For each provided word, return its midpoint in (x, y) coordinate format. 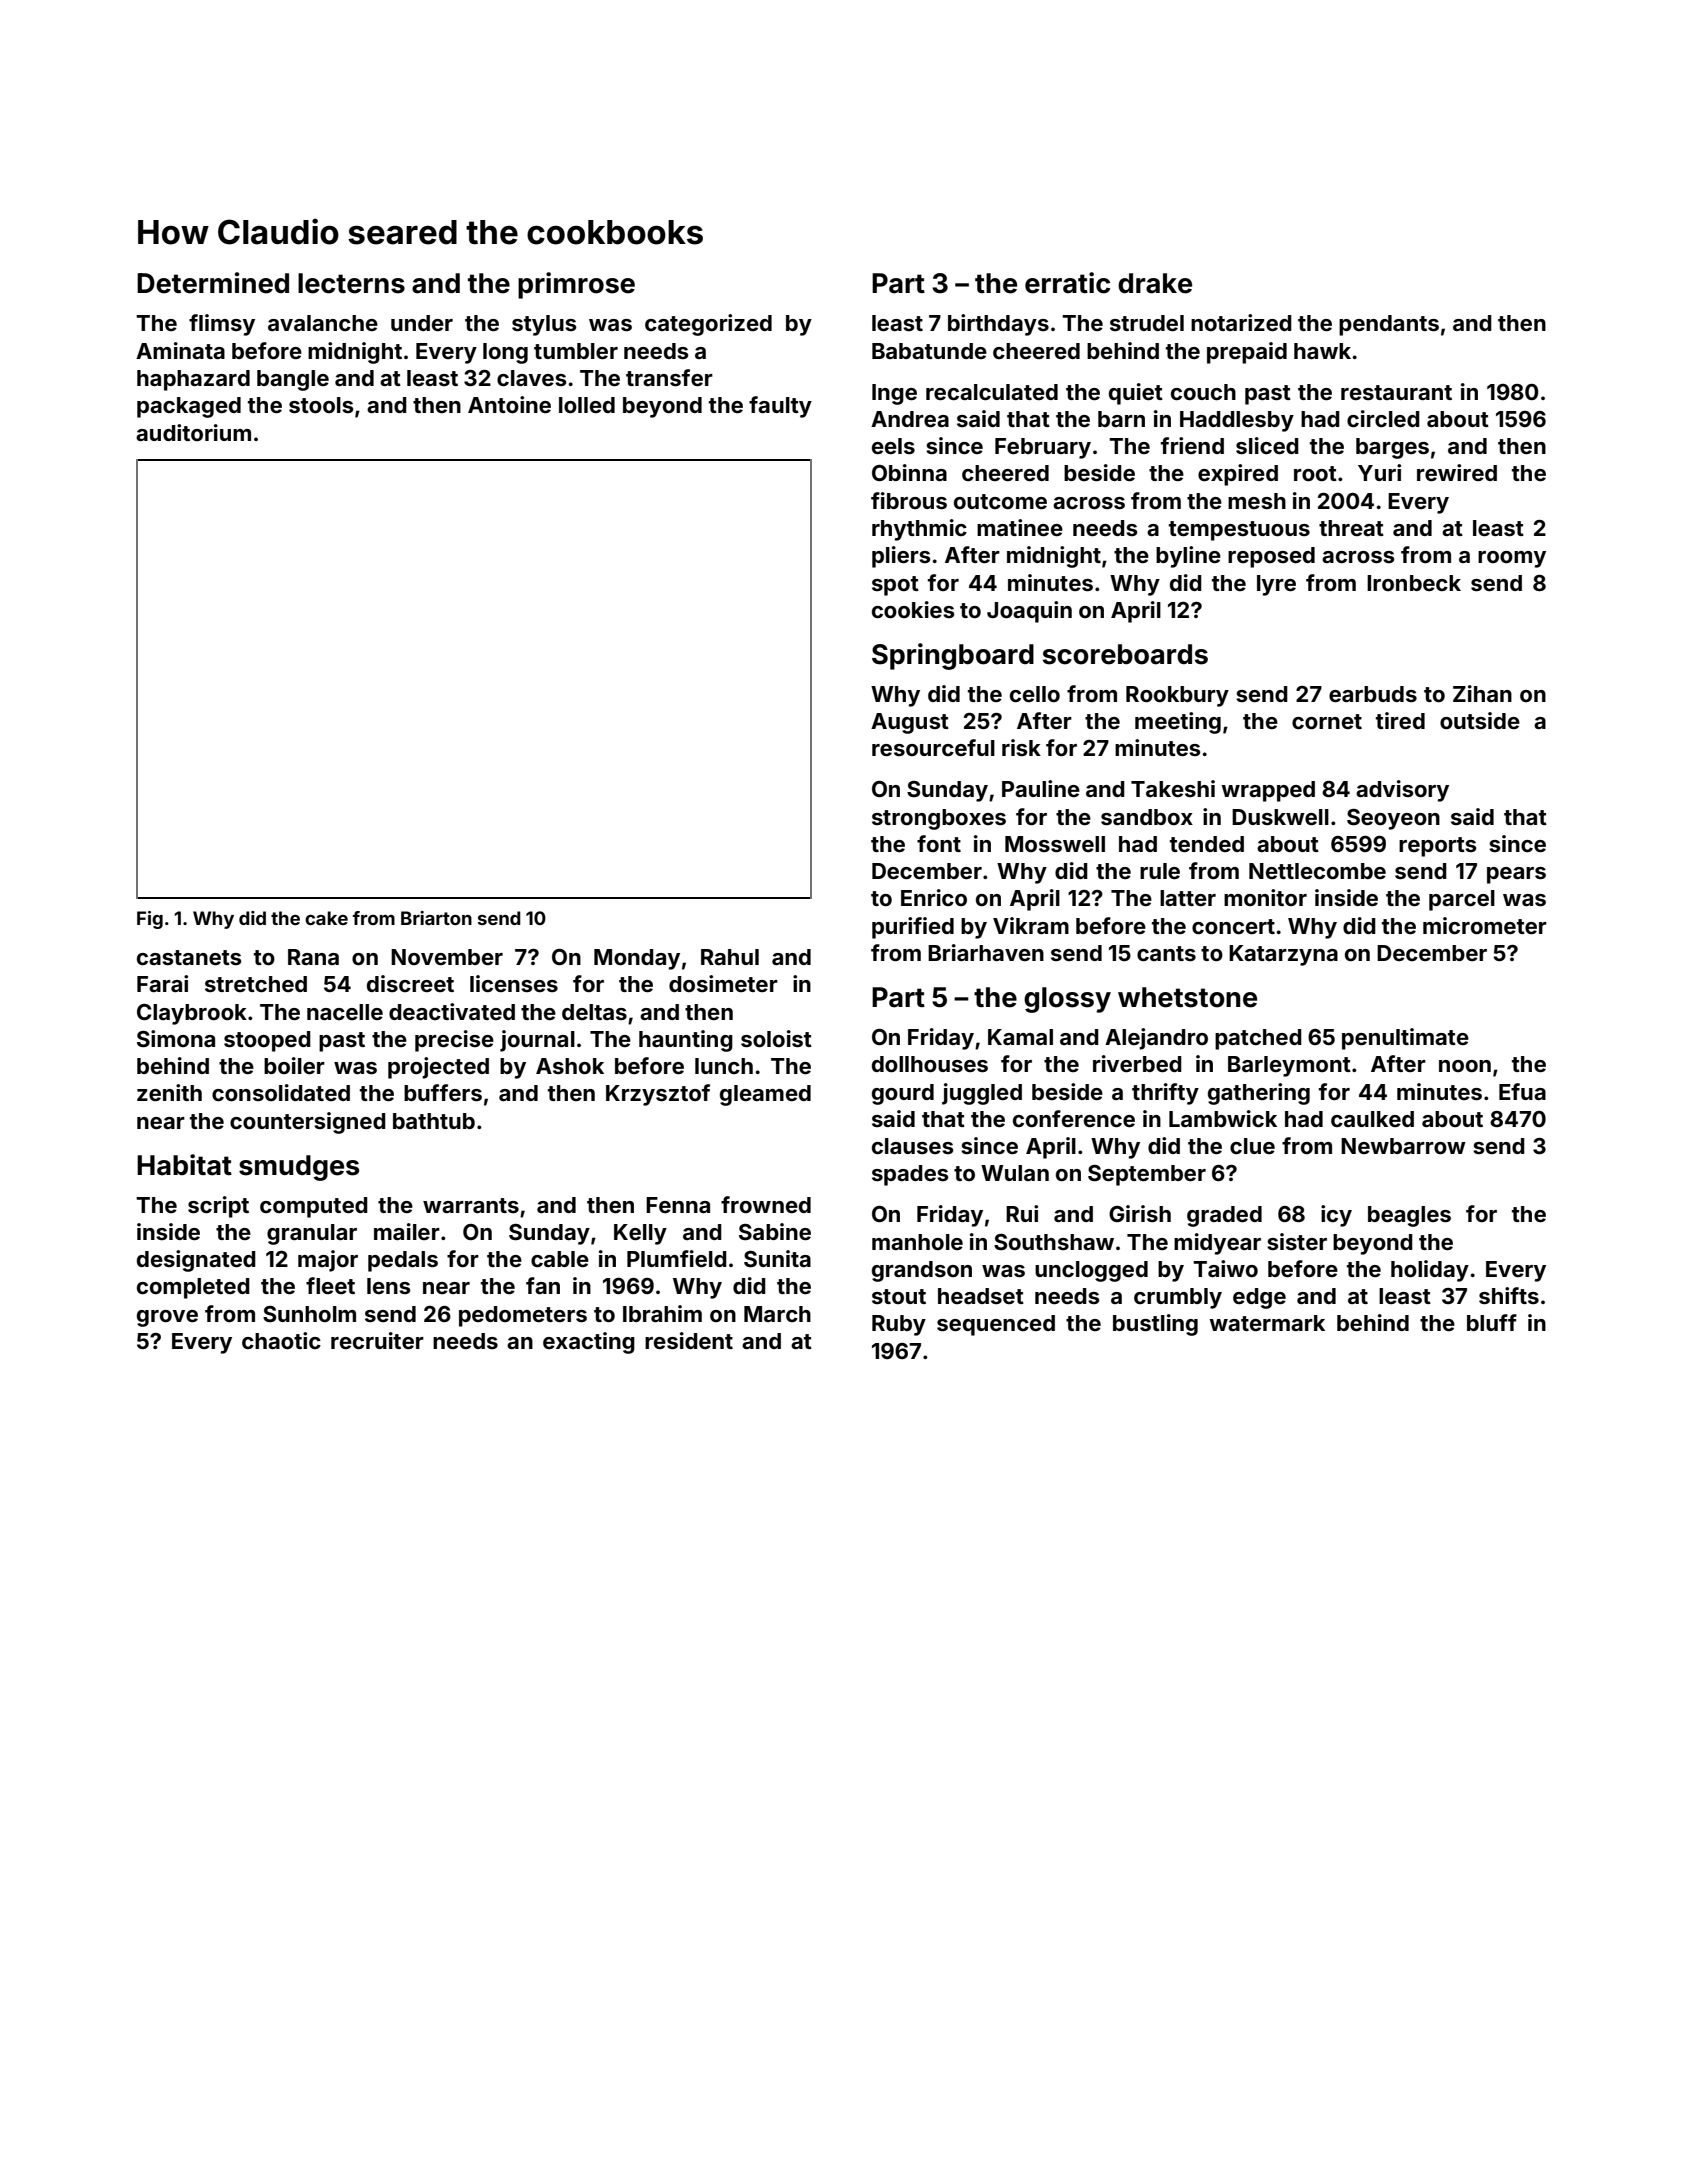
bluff (1492, 1322)
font (939, 843)
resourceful (933, 747)
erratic (1067, 283)
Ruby (899, 1325)
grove (167, 1318)
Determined (213, 283)
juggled (982, 1094)
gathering (1259, 1094)
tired (1400, 720)
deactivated (452, 1011)
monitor (1265, 897)
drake (1155, 283)
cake (326, 918)
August (910, 723)
